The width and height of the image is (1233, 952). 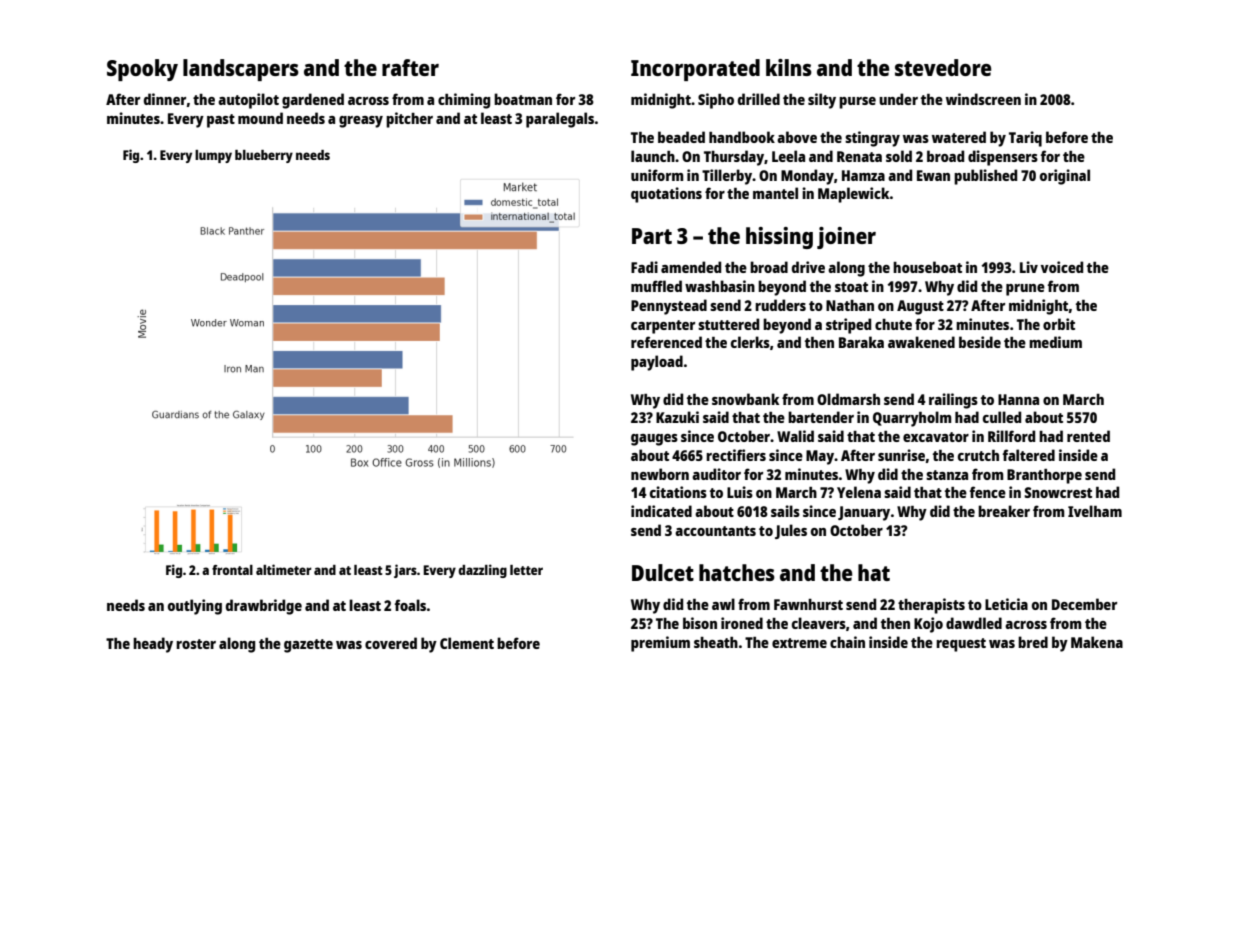 I want to click on frontal, so click(x=232, y=570).
